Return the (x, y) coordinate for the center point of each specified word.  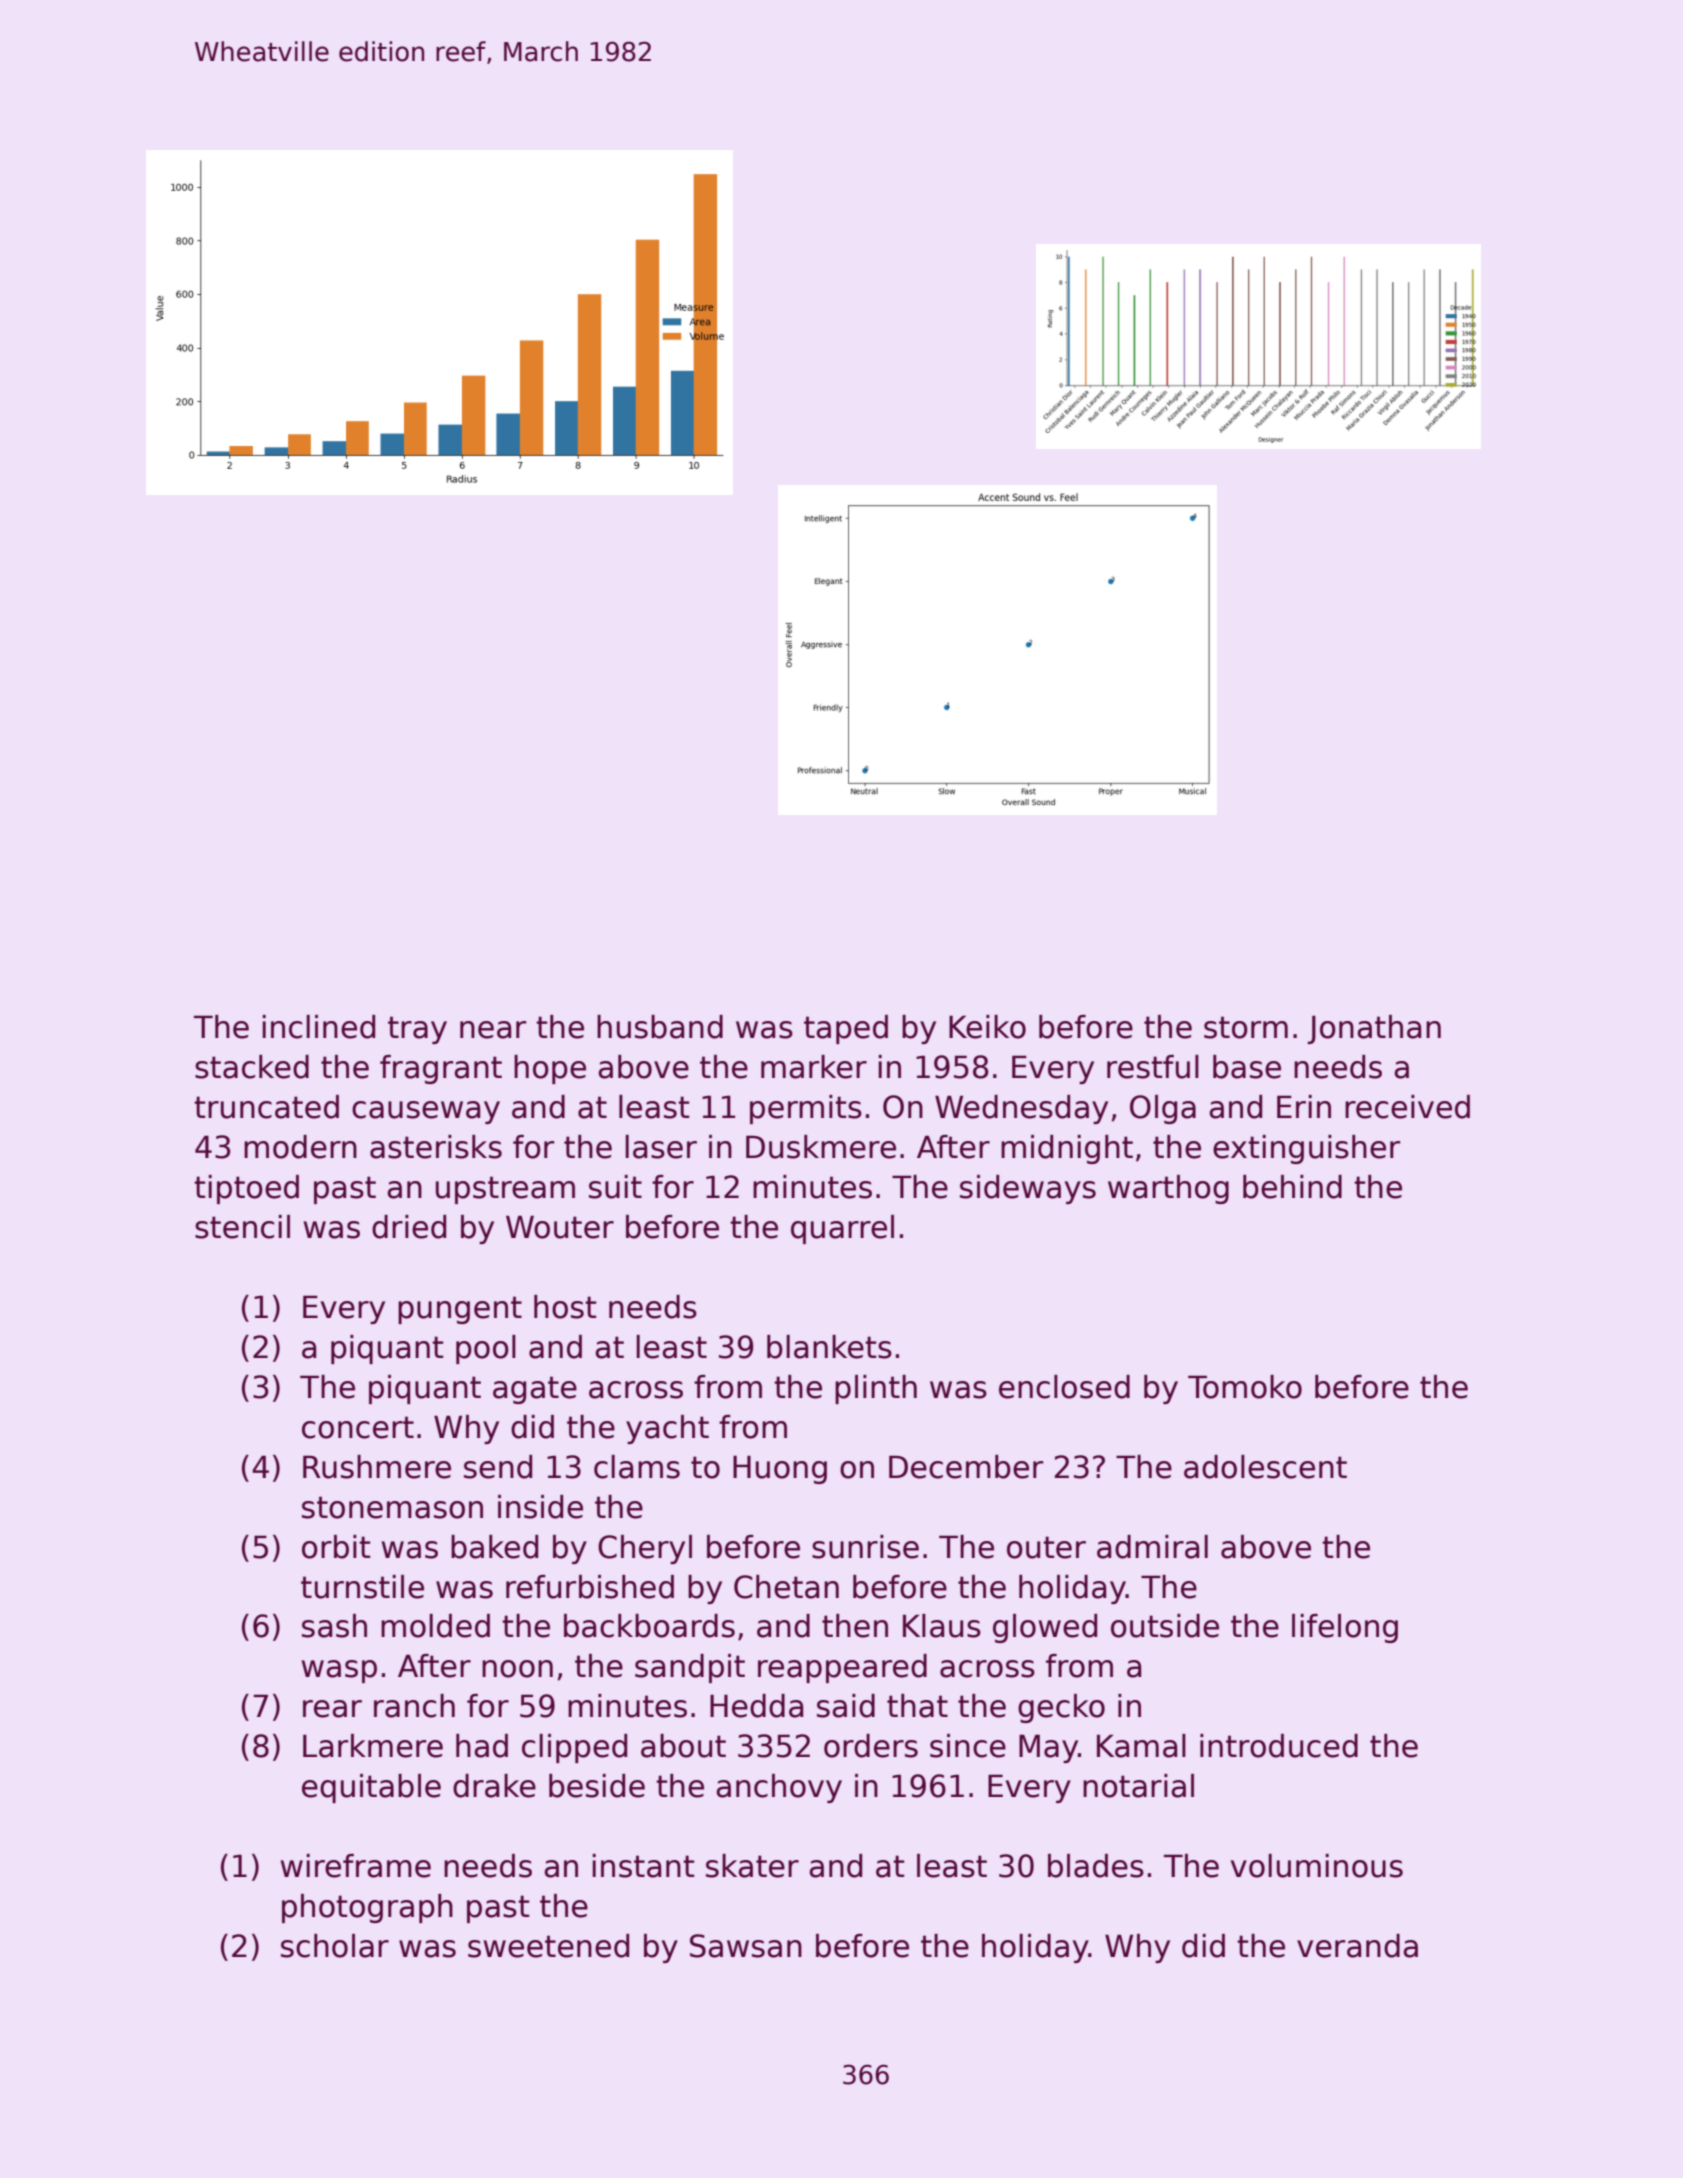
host (565, 1307)
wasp (339, 1671)
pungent (460, 1310)
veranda (1357, 1946)
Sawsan (746, 1946)
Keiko (987, 1027)
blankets (829, 1347)
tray (417, 1030)
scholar (335, 1946)
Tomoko (1245, 1387)
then (855, 1626)
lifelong (1345, 1628)
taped (846, 1029)
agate (535, 1390)
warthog (1168, 1189)
